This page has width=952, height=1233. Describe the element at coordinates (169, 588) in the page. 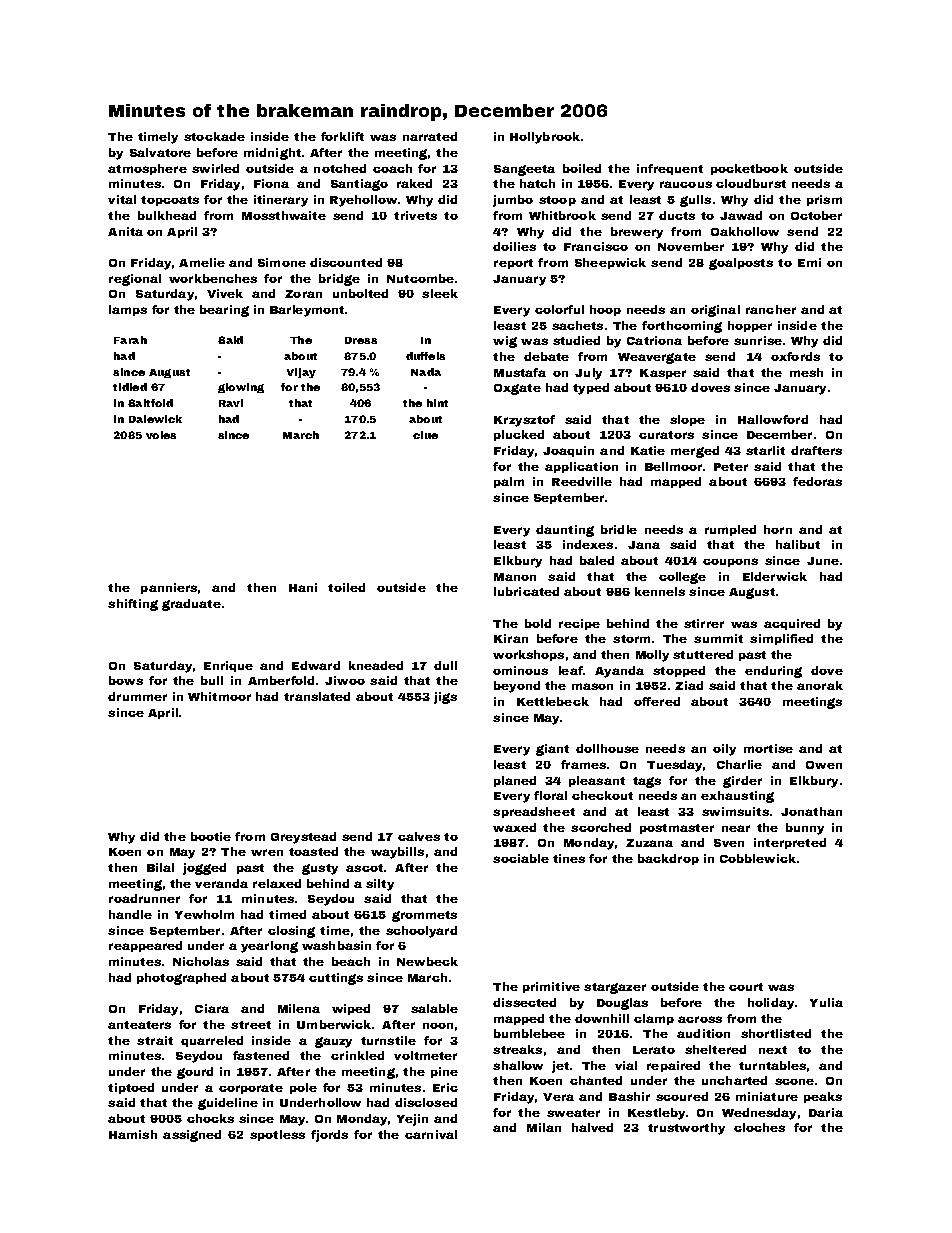

I see `panniers` at that location.
